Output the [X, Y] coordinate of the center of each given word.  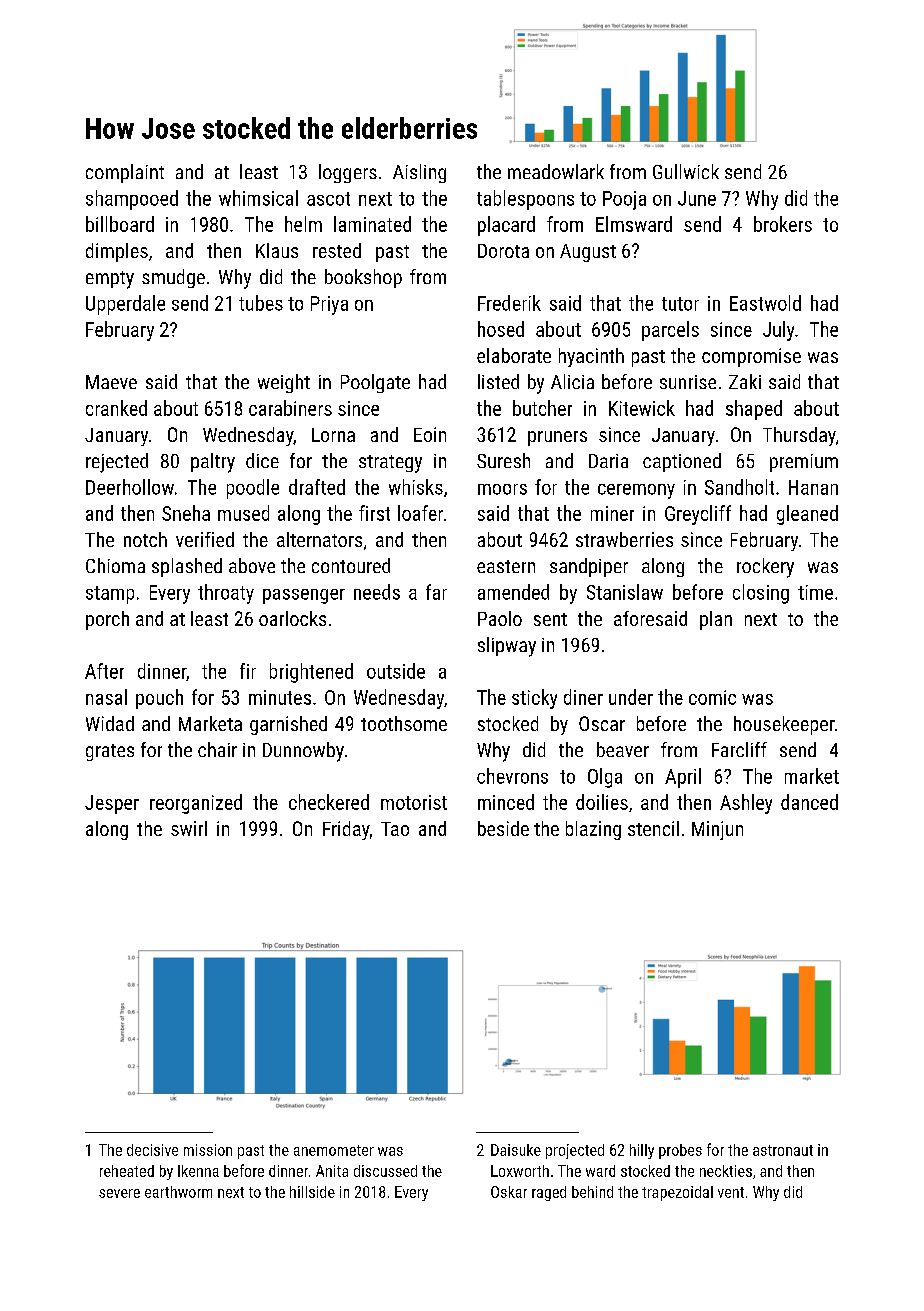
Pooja [624, 200]
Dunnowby [303, 752]
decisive [152, 1150]
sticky [534, 699]
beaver [623, 749]
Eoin [430, 434]
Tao [395, 829]
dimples [117, 252]
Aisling [419, 173]
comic [712, 697]
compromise [751, 357]
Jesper [112, 804]
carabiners [290, 408]
